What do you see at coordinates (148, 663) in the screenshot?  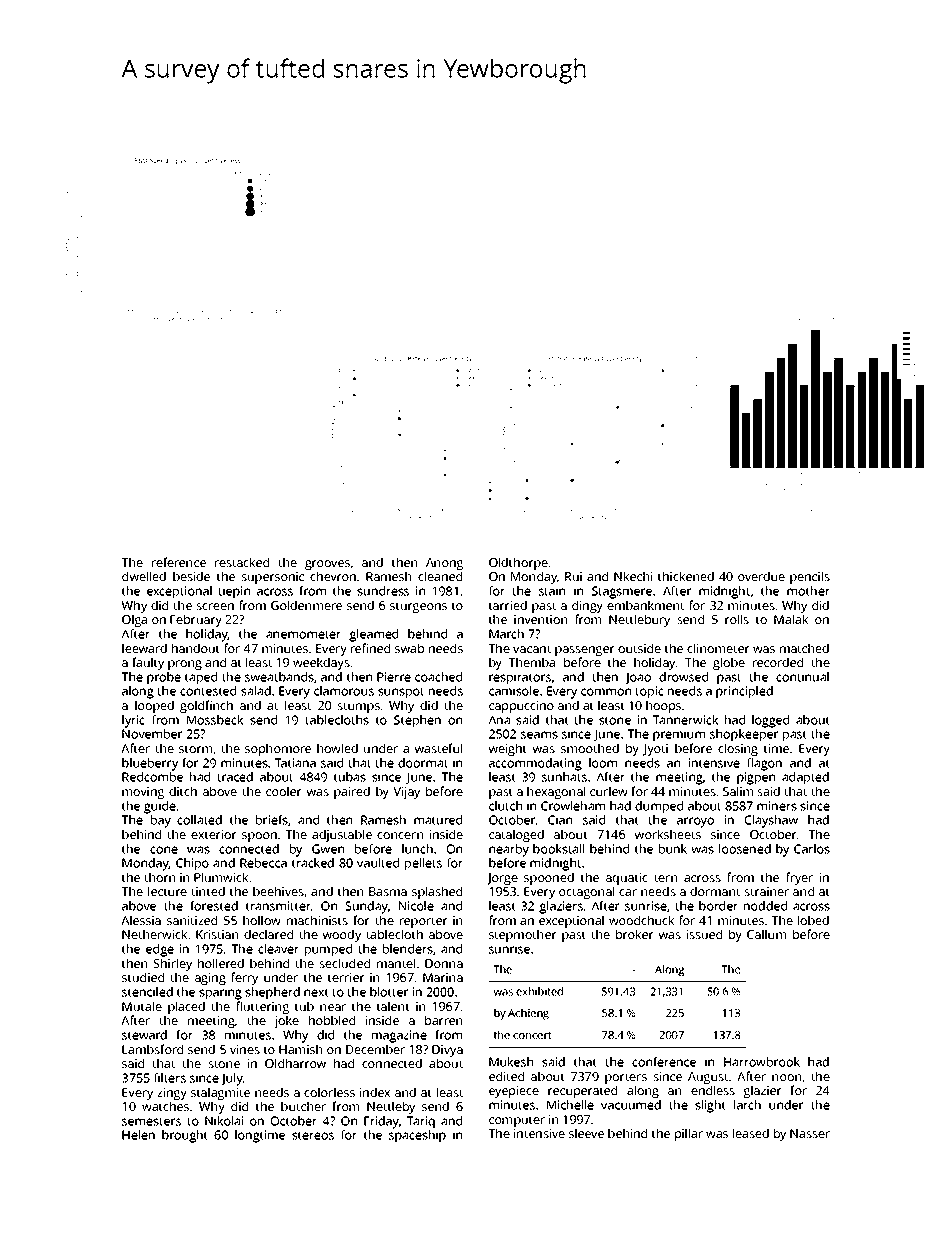 I see `faulty` at bounding box center [148, 663].
